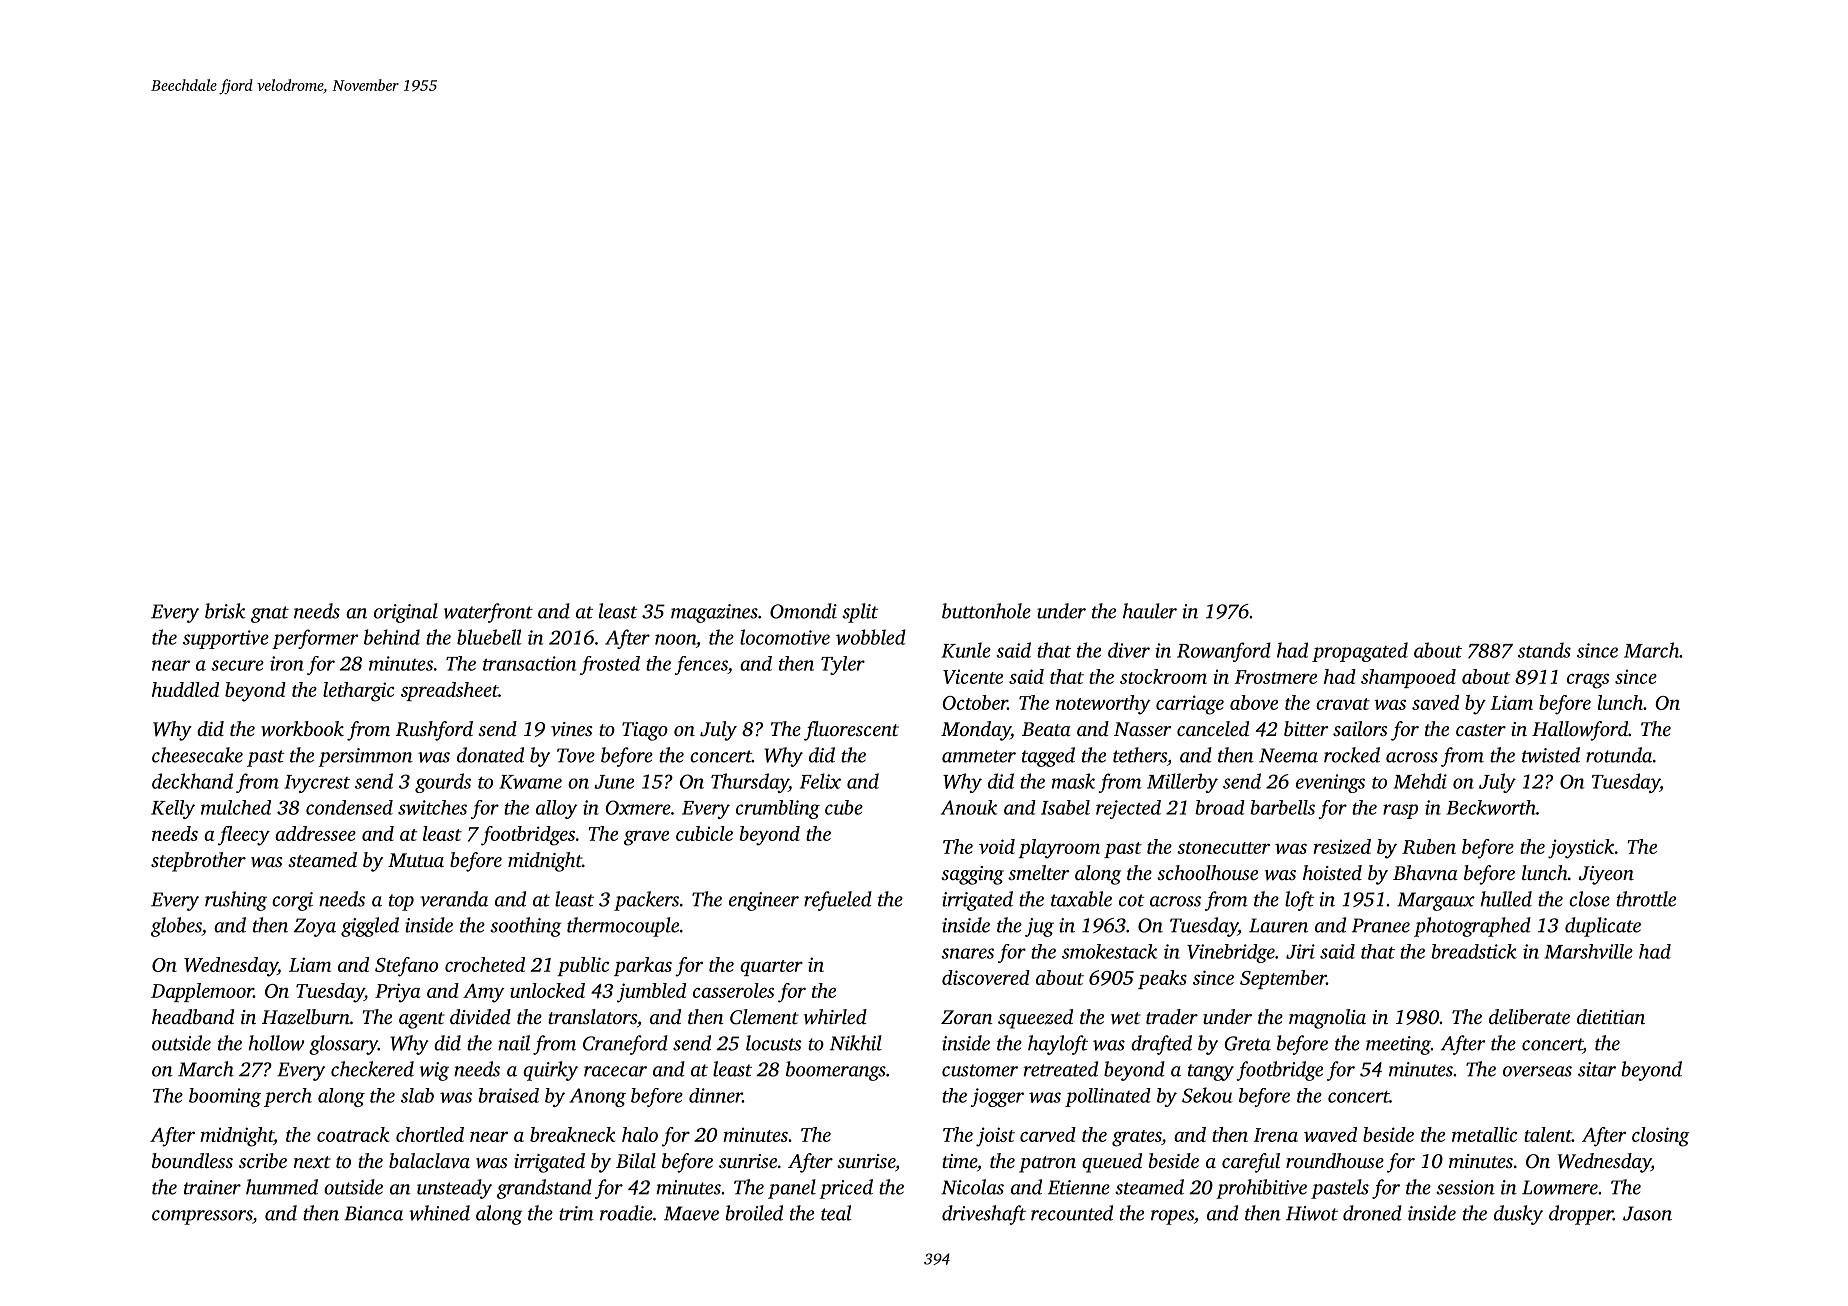 This screenshot has height=1306, width=1848. I want to click on transaction, so click(529, 663).
